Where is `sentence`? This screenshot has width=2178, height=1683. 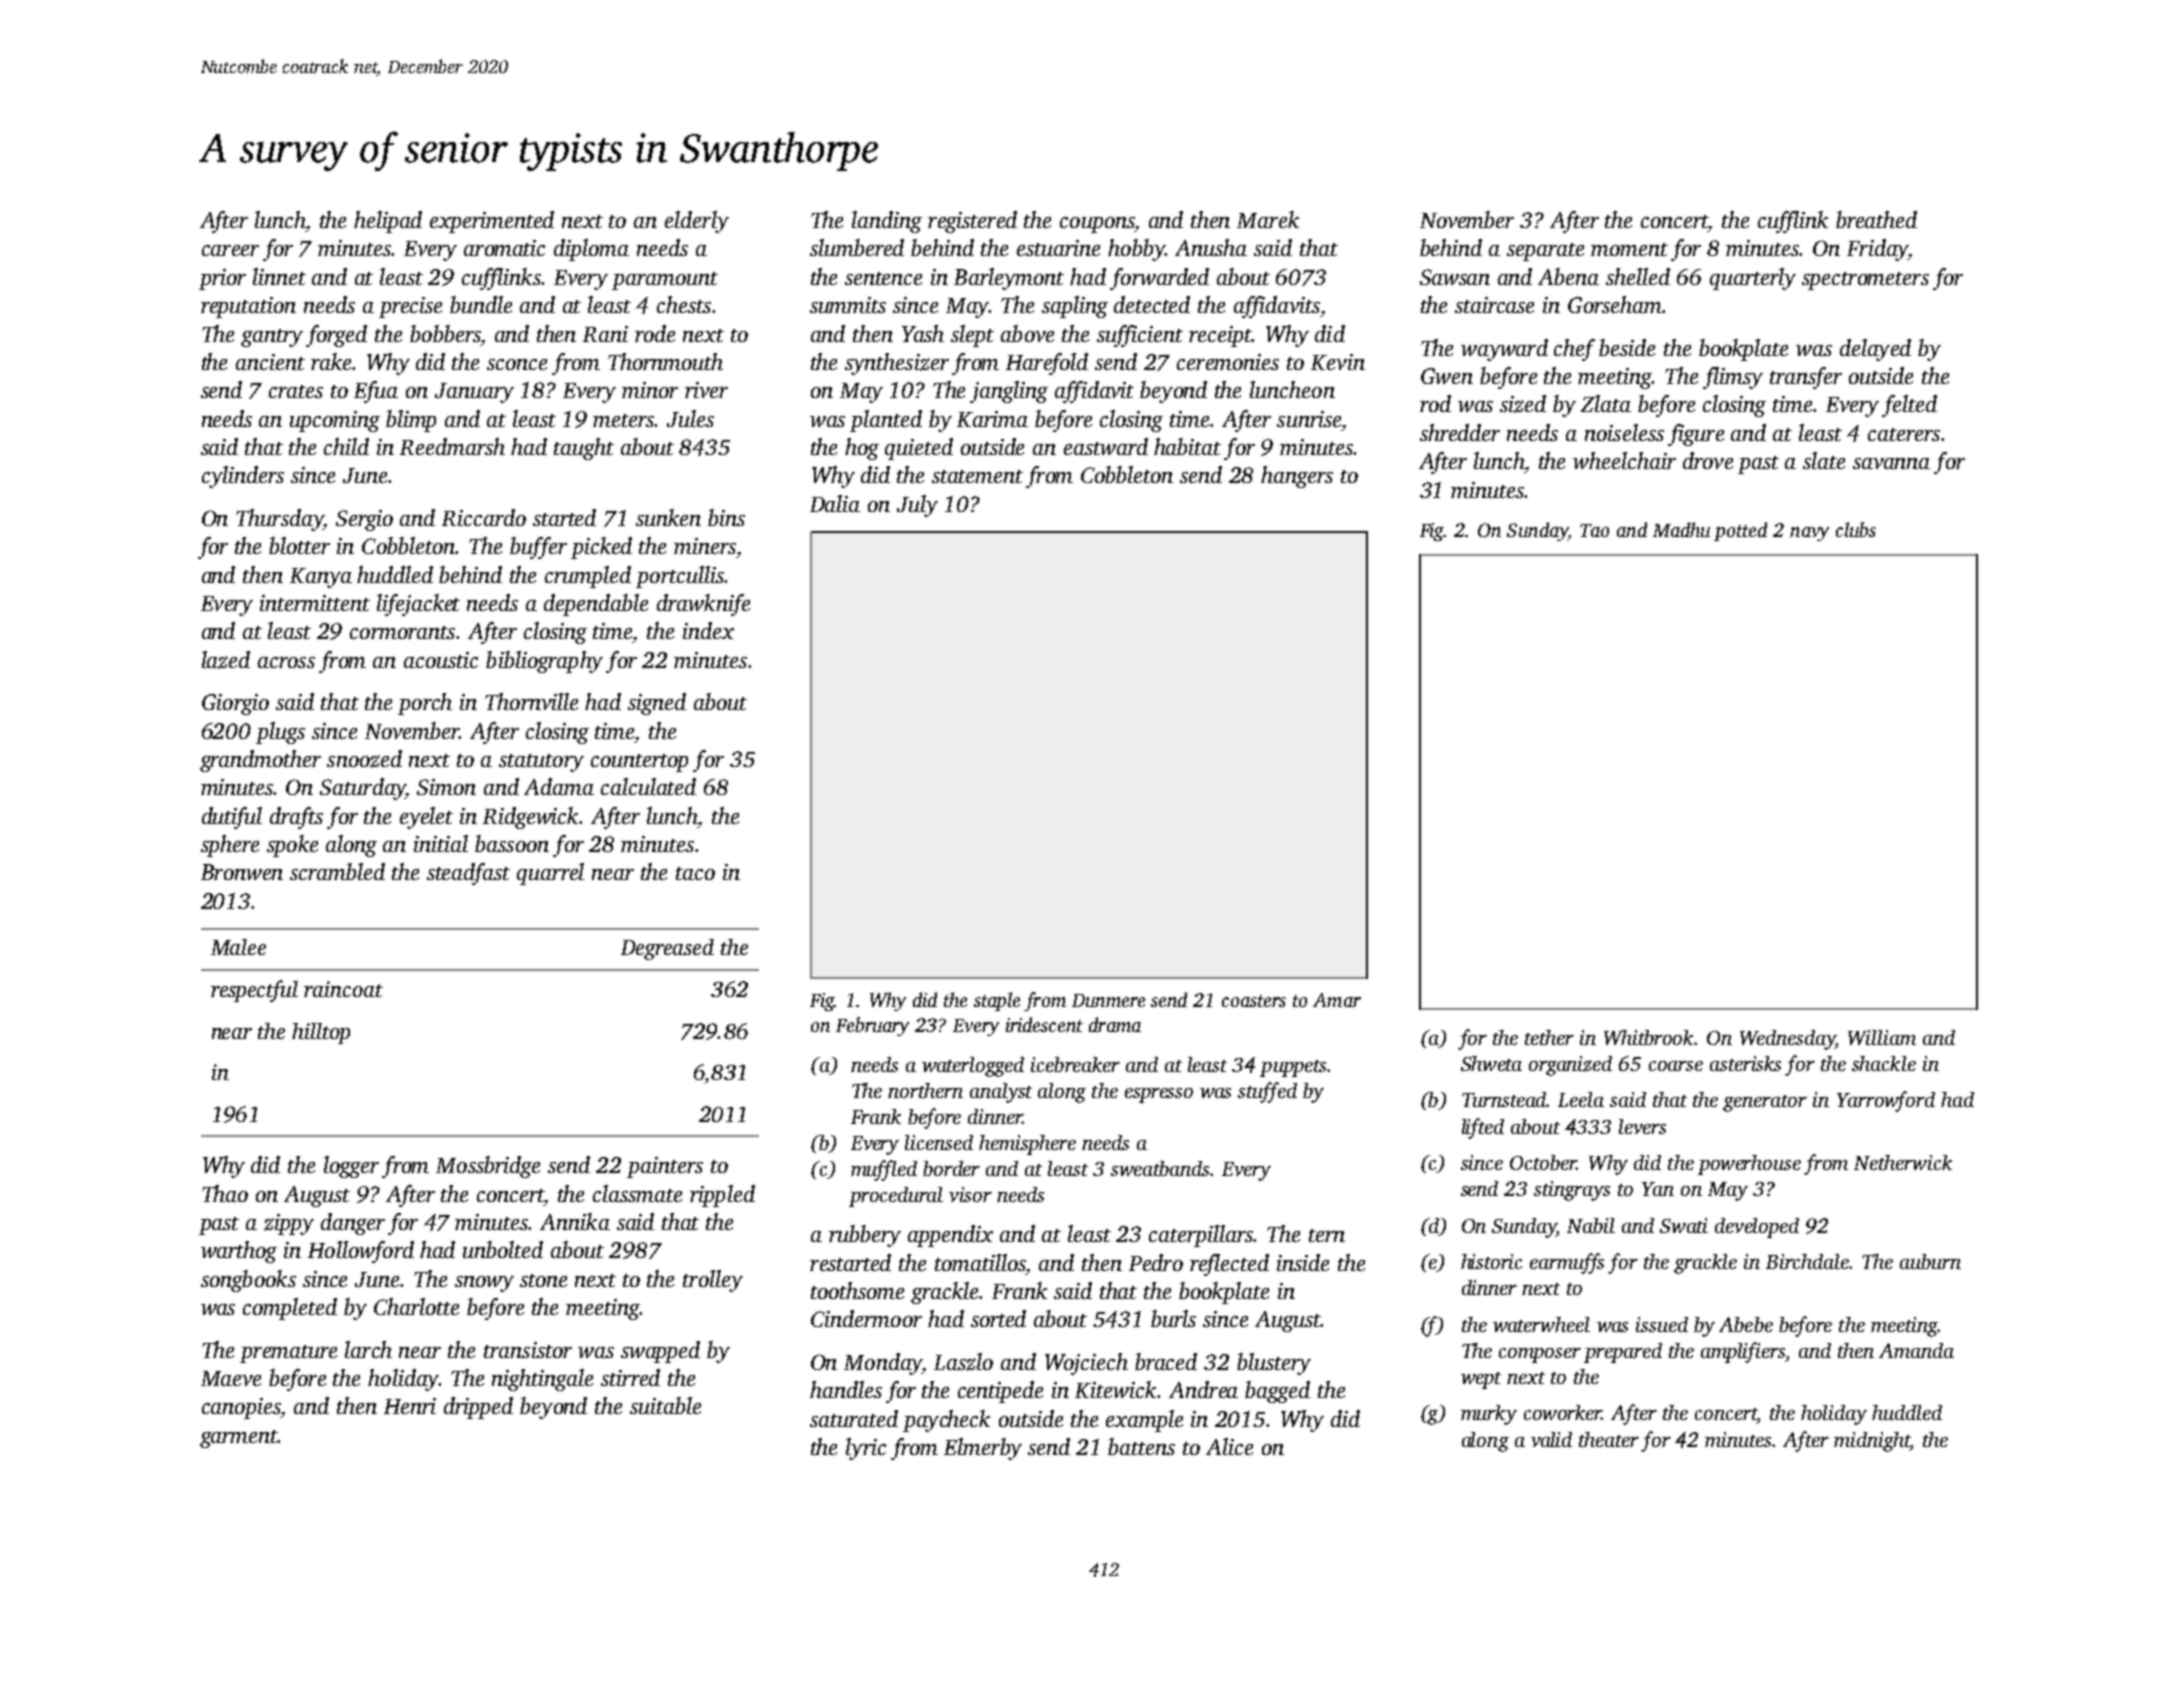 sentence is located at coordinates (883, 278).
